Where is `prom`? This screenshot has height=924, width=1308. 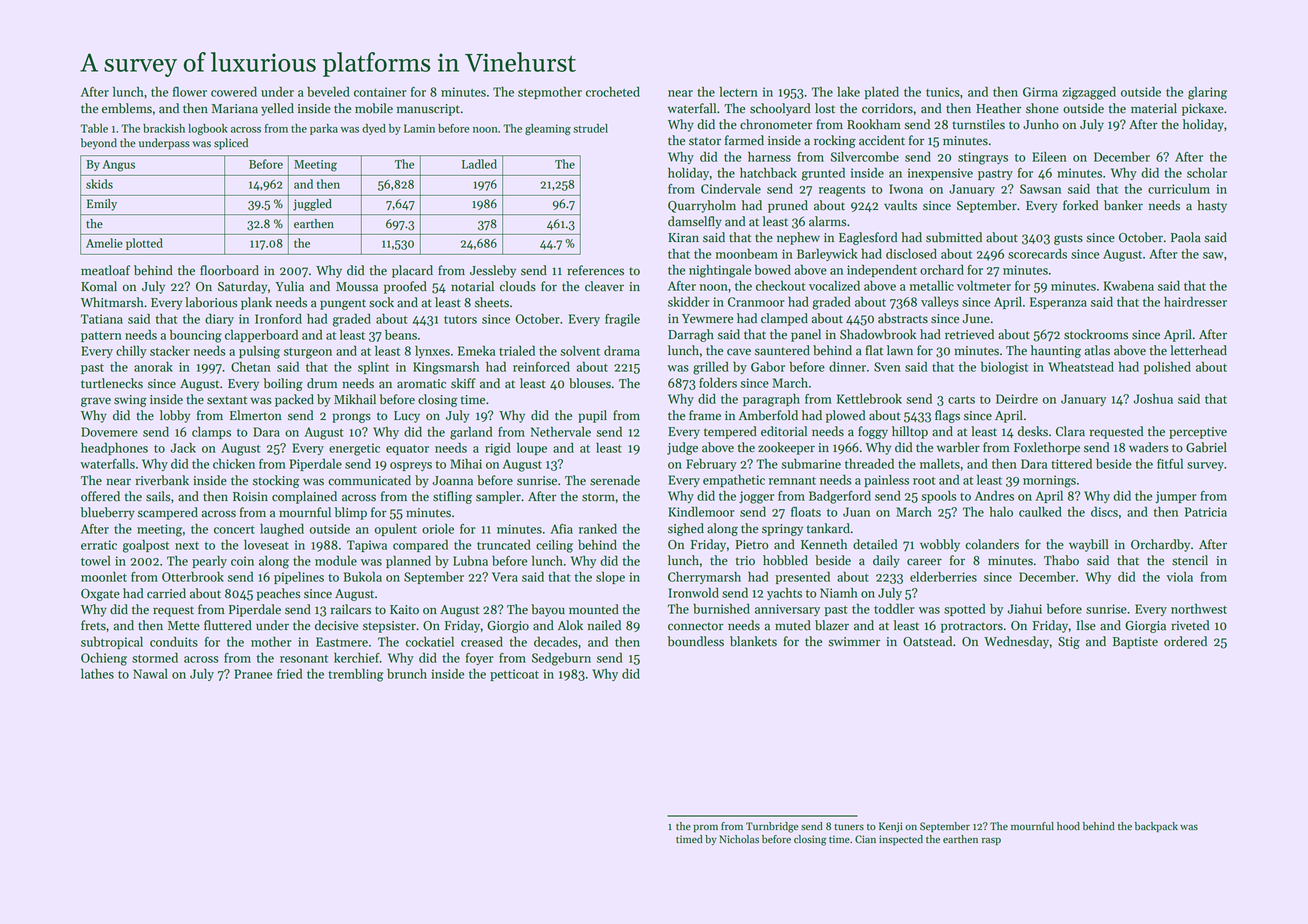
prom is located at coordinates (705, 828).
